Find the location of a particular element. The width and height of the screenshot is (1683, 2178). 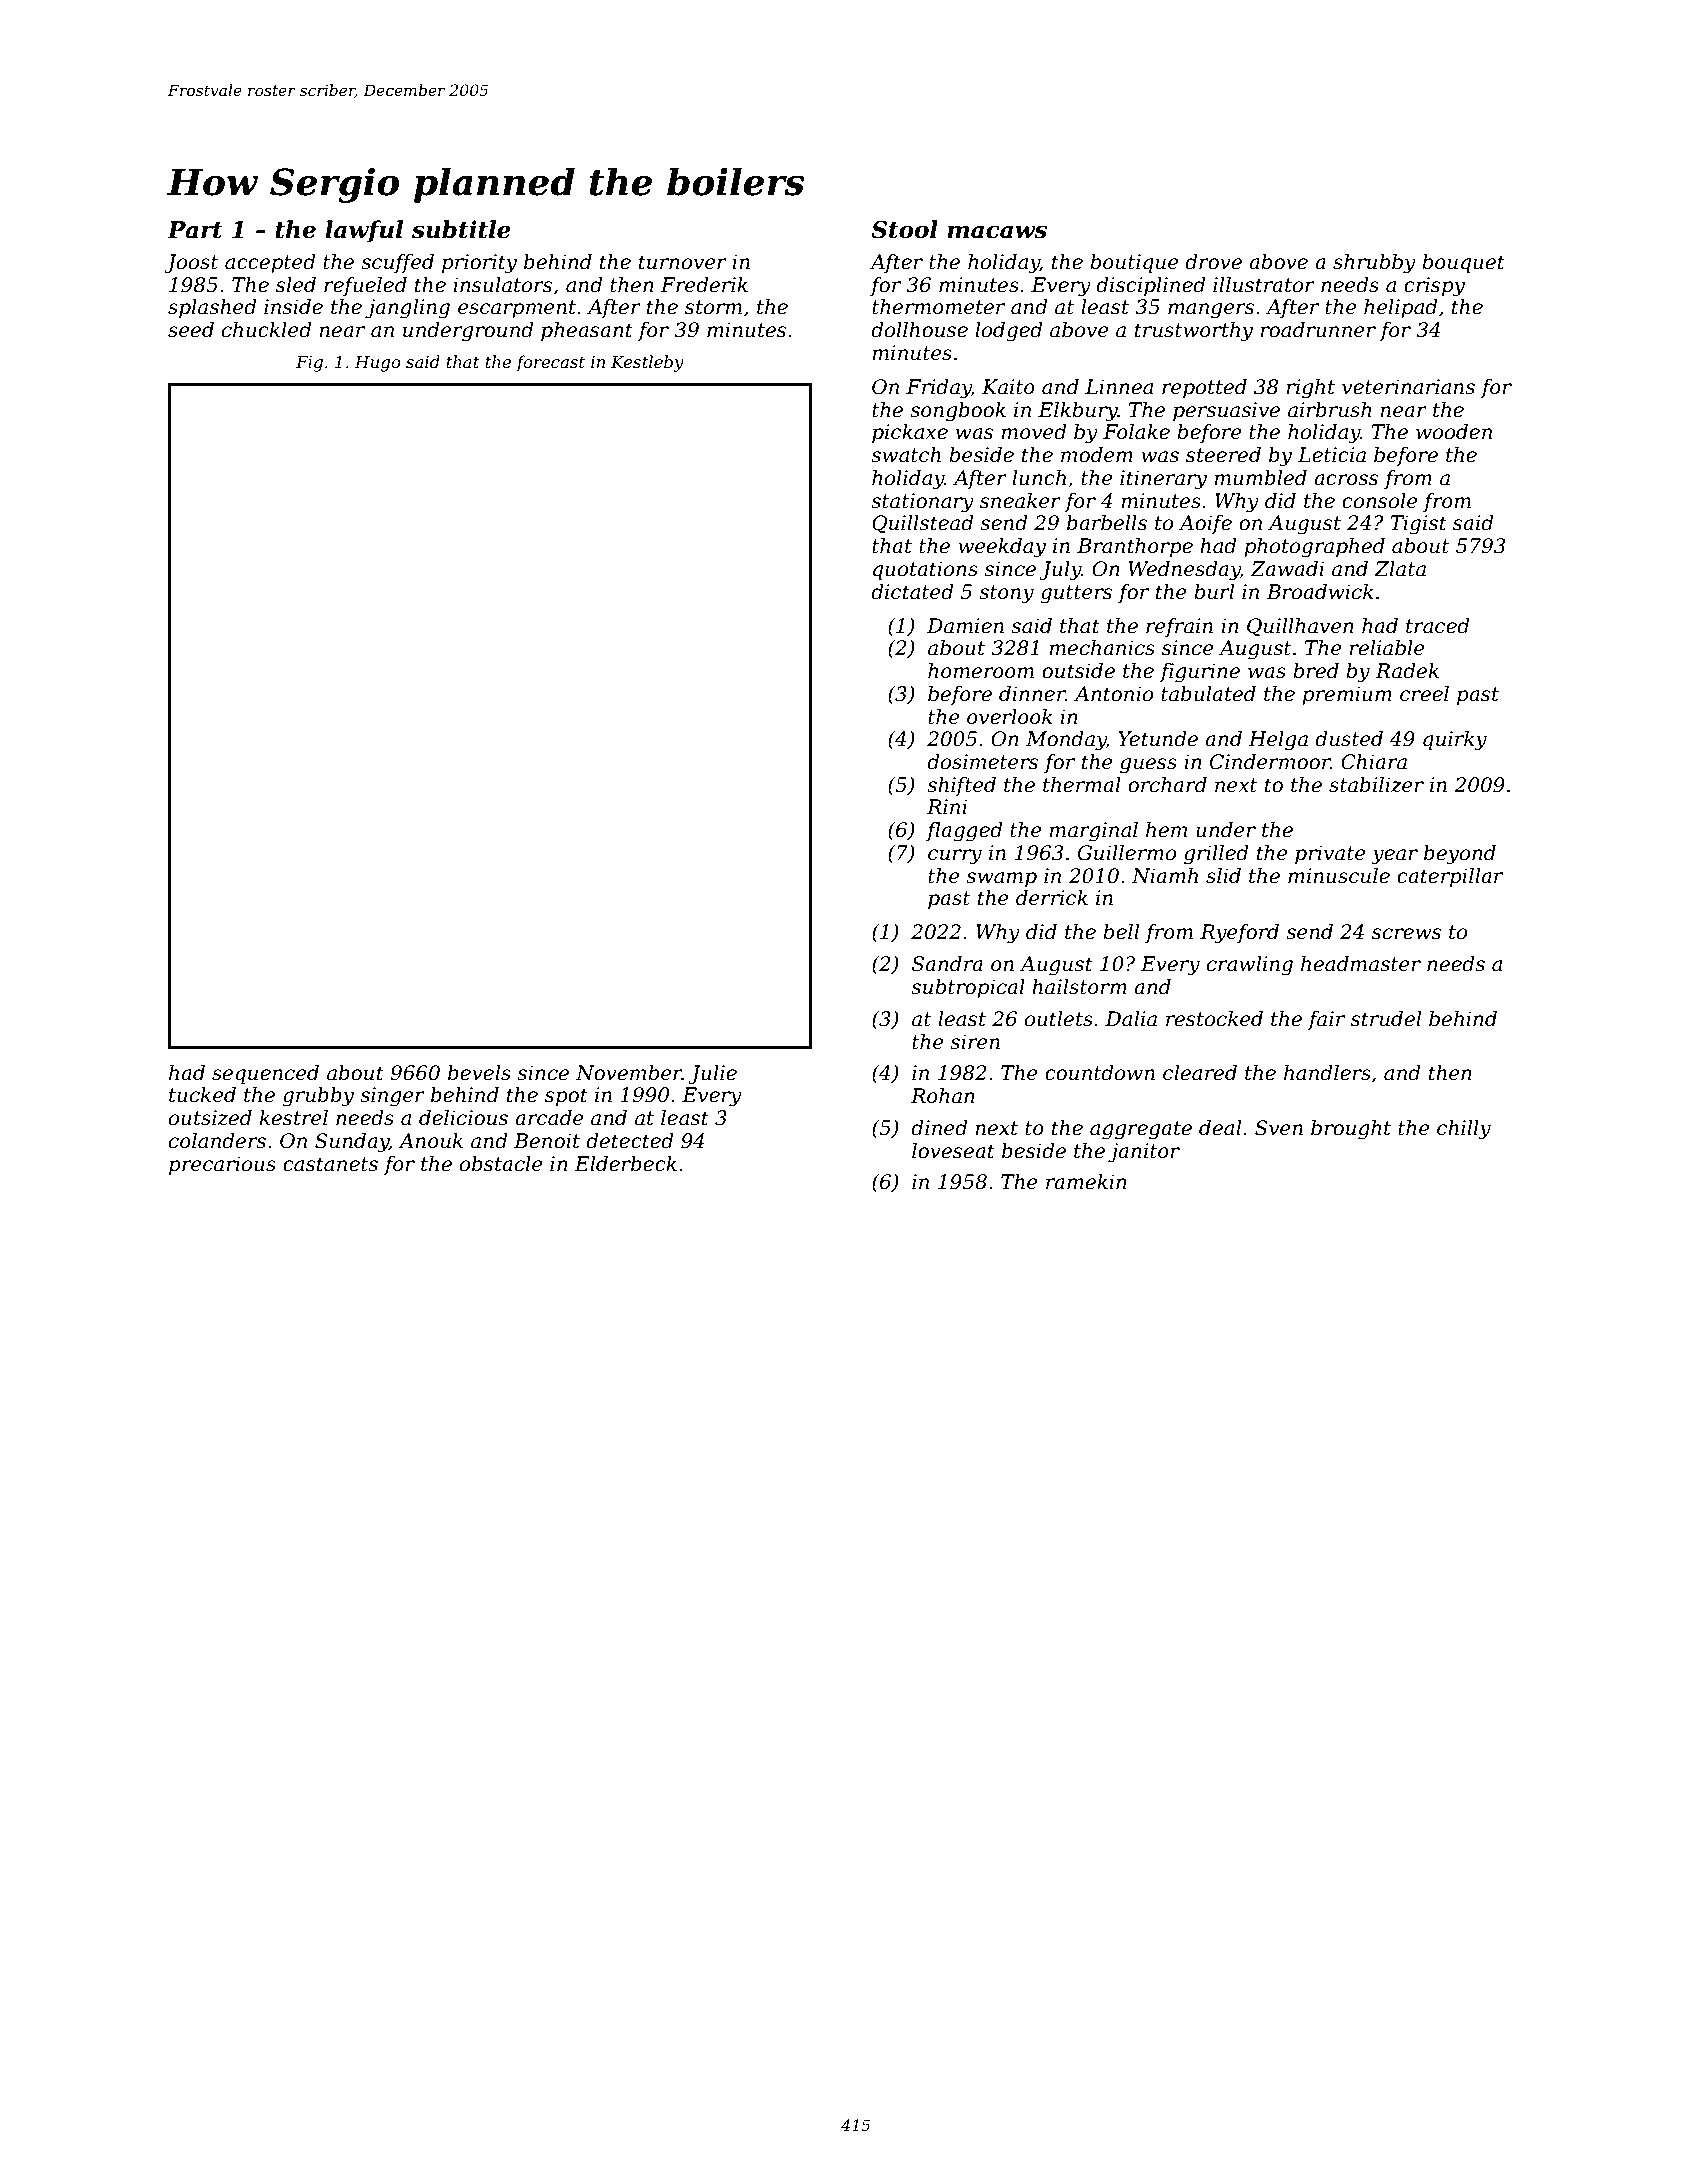

macaws is located at coordinates (997, 232).
